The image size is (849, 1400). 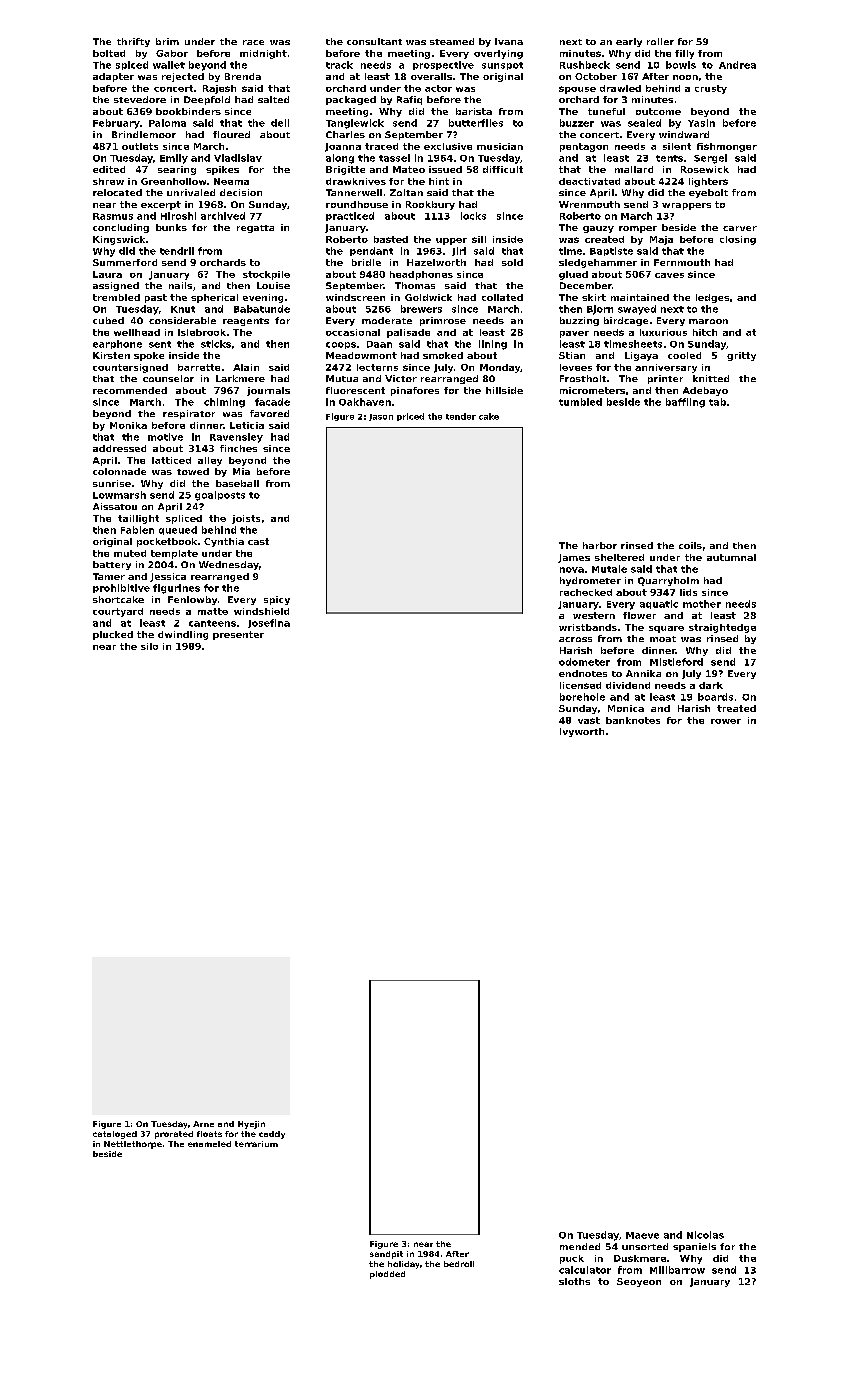 I want to click on bedroll, so click(x=459, y=1264).
